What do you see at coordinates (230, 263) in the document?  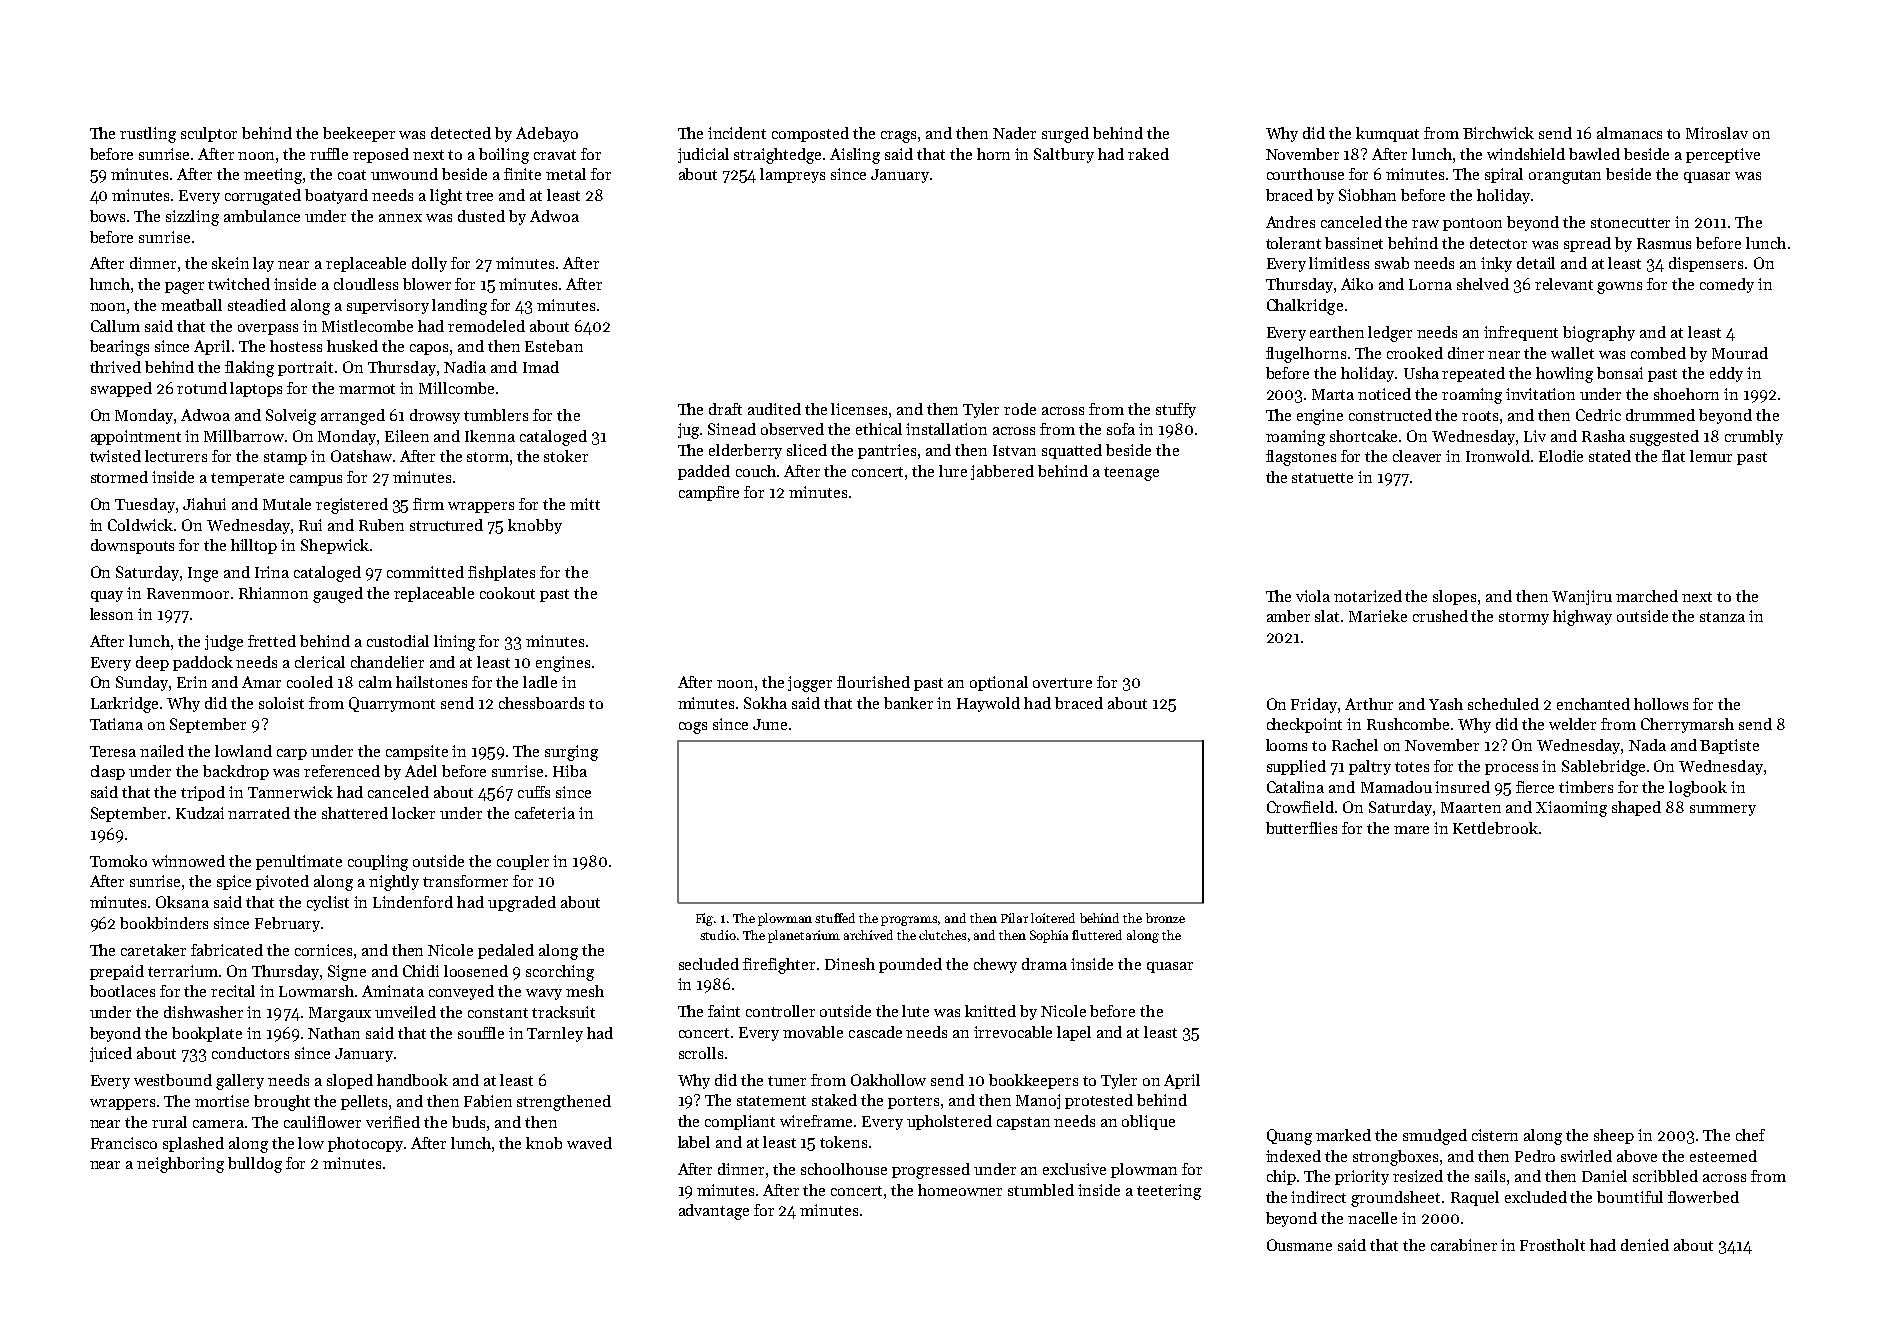 I see `skein` at bounding box center [230, 263].
